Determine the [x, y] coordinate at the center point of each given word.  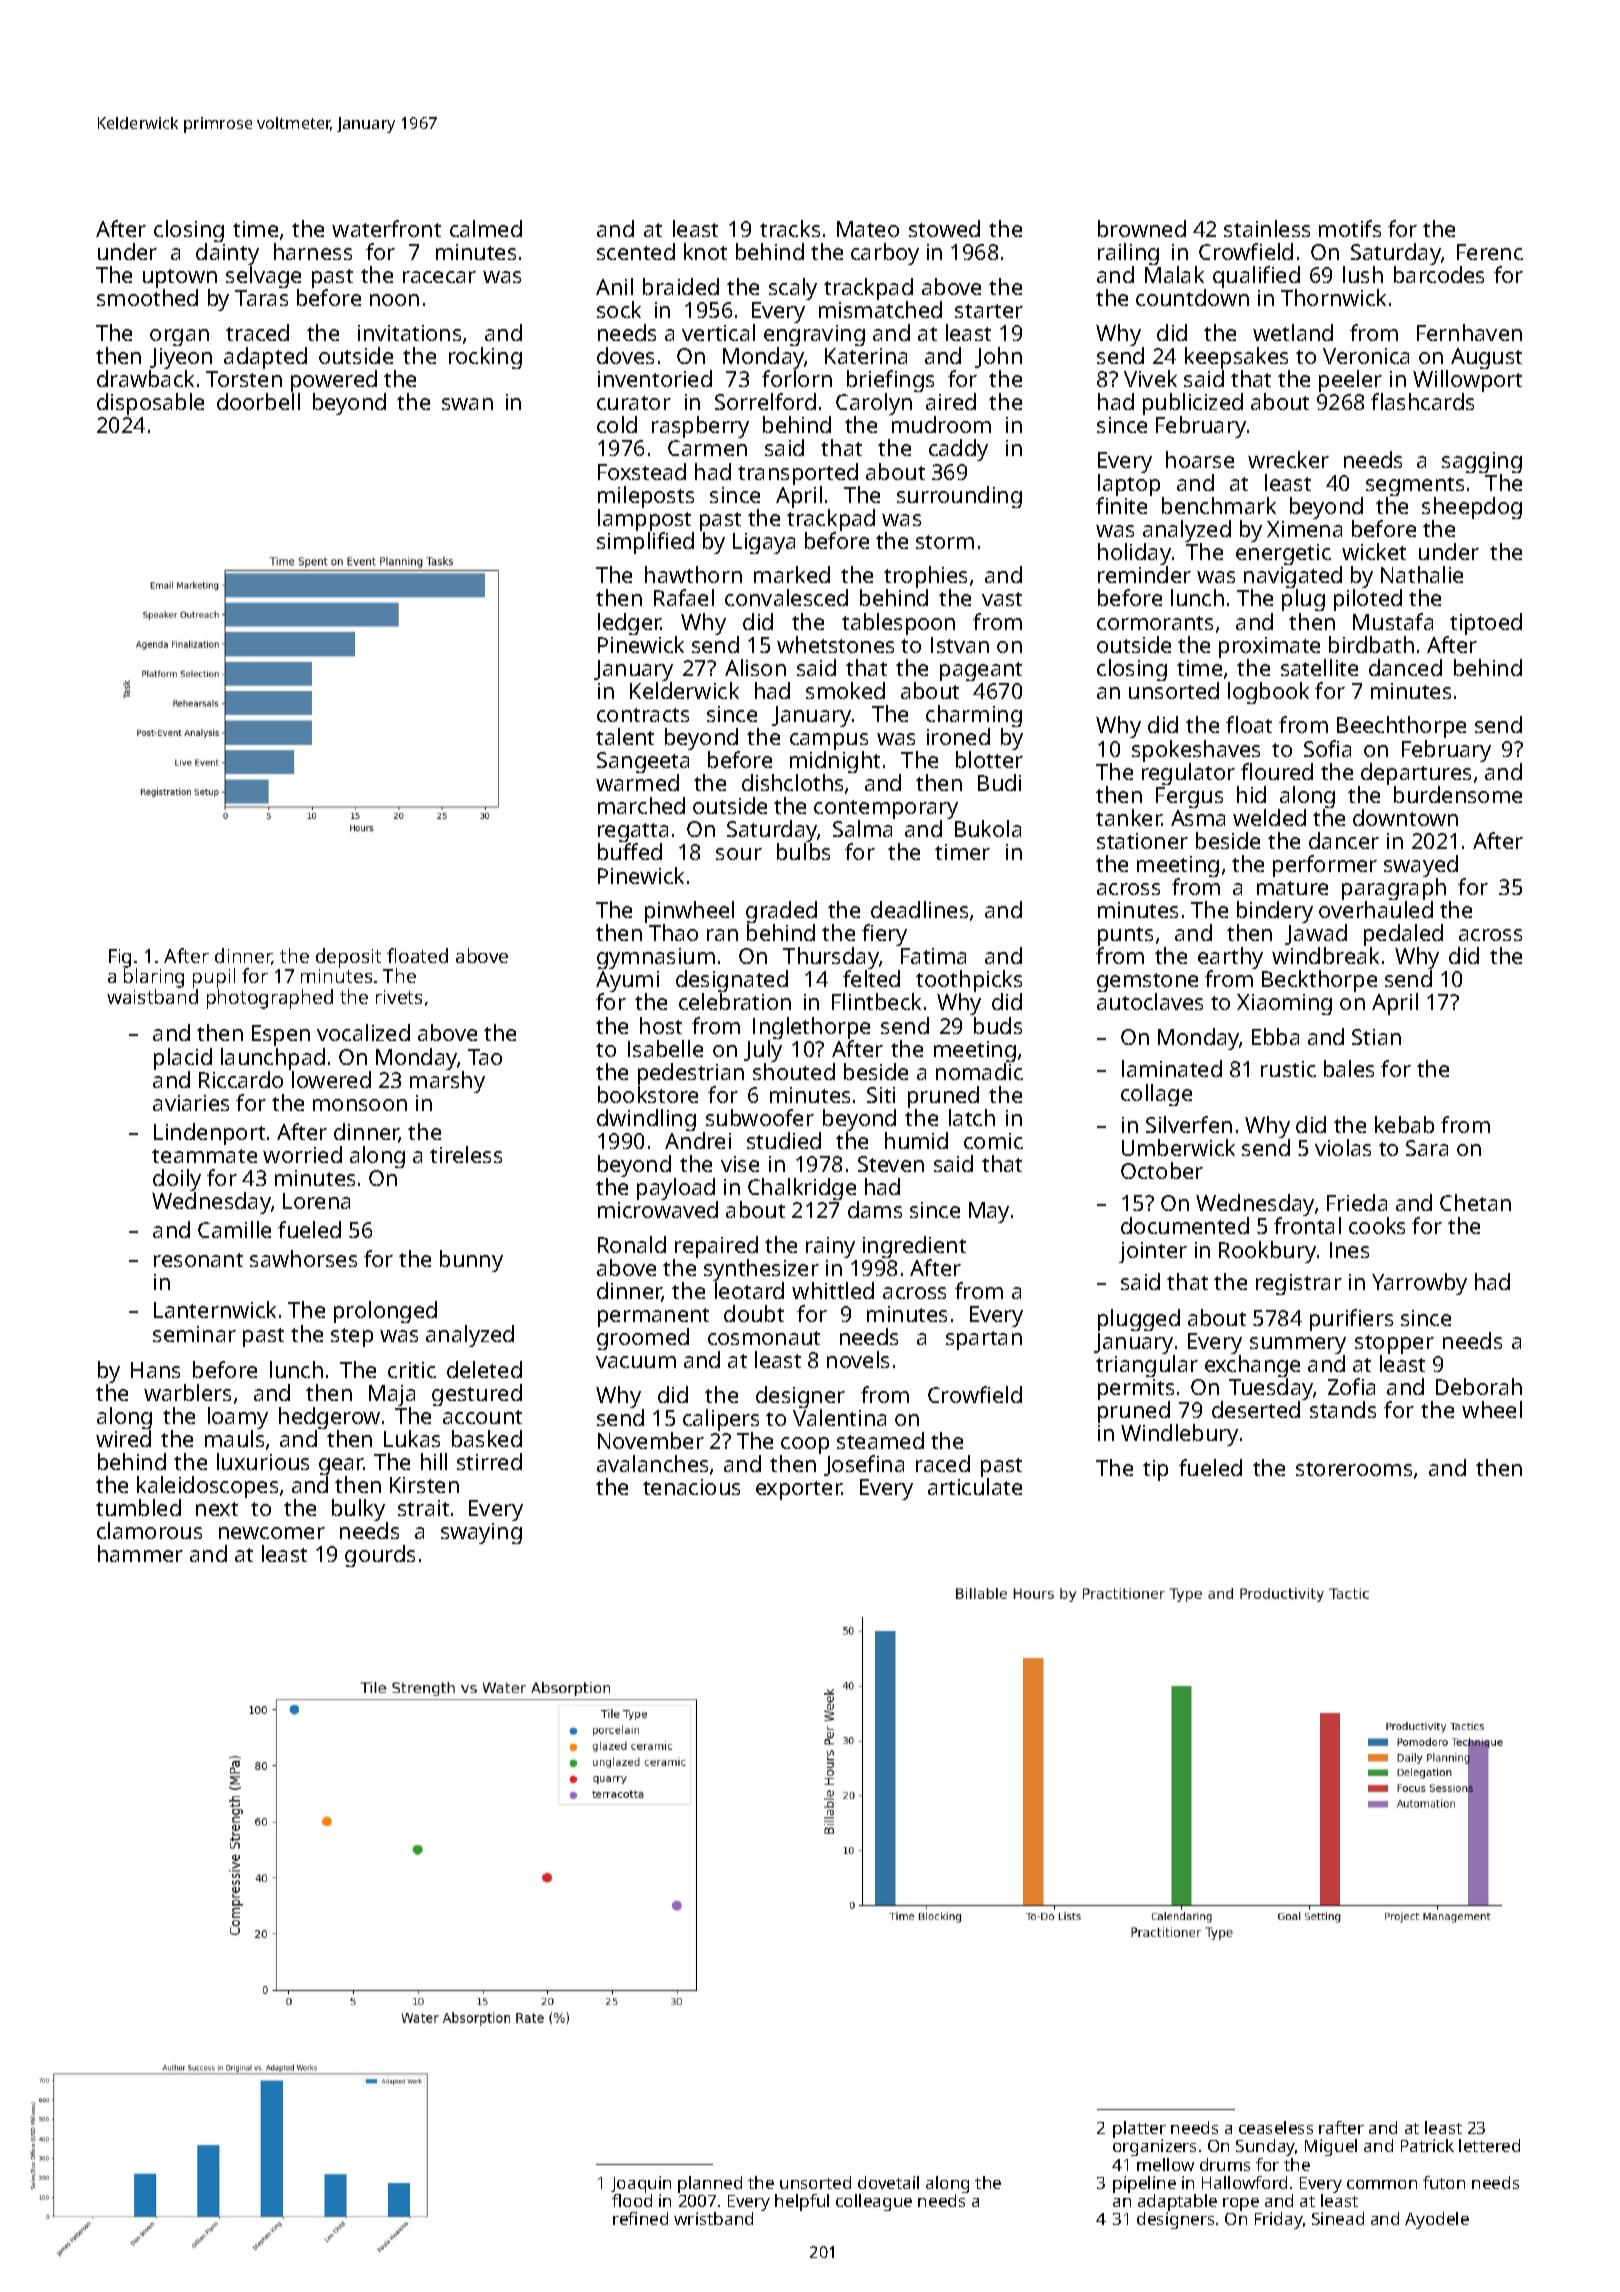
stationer [1142, 841]
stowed [944, 228]
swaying [481, 1533]
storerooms [1354, 1469]
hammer [140, 1553]
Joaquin [641, 2184]
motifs [1350, 228]
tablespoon [898, 624]
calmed [486, 228]
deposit [348, 958]
